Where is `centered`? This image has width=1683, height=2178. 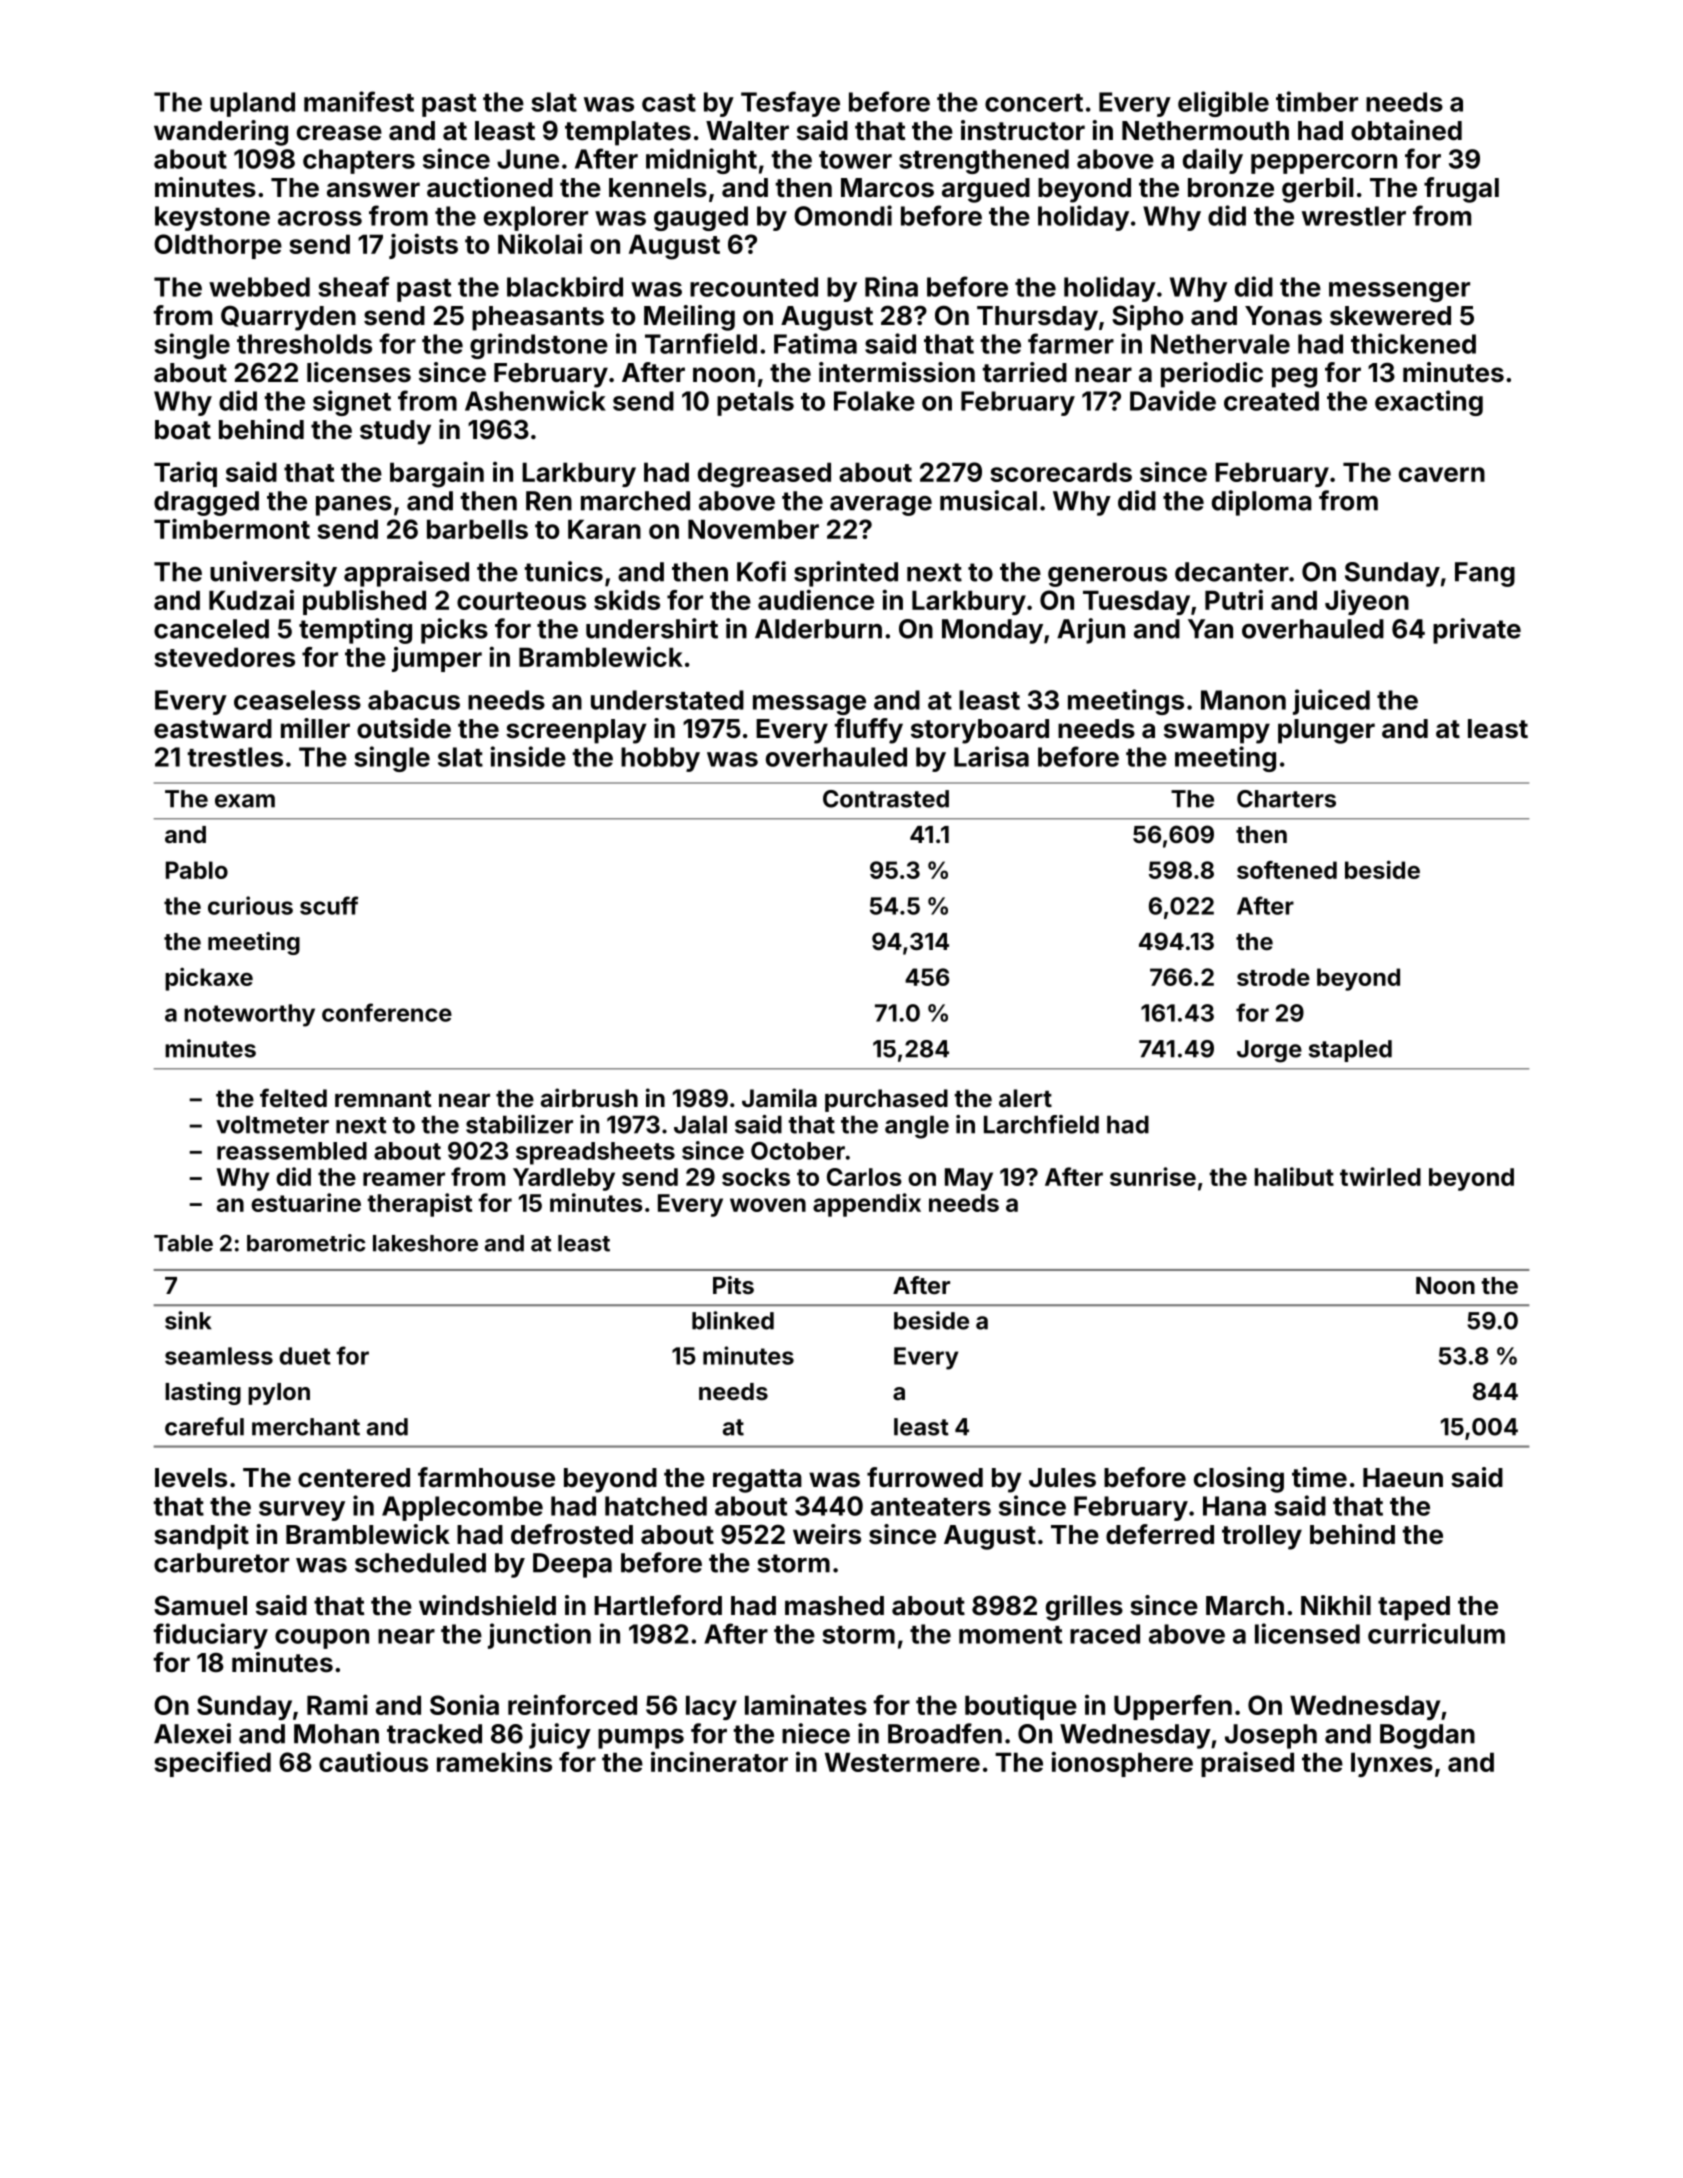 centered is located at coordinates (354, 1478).
